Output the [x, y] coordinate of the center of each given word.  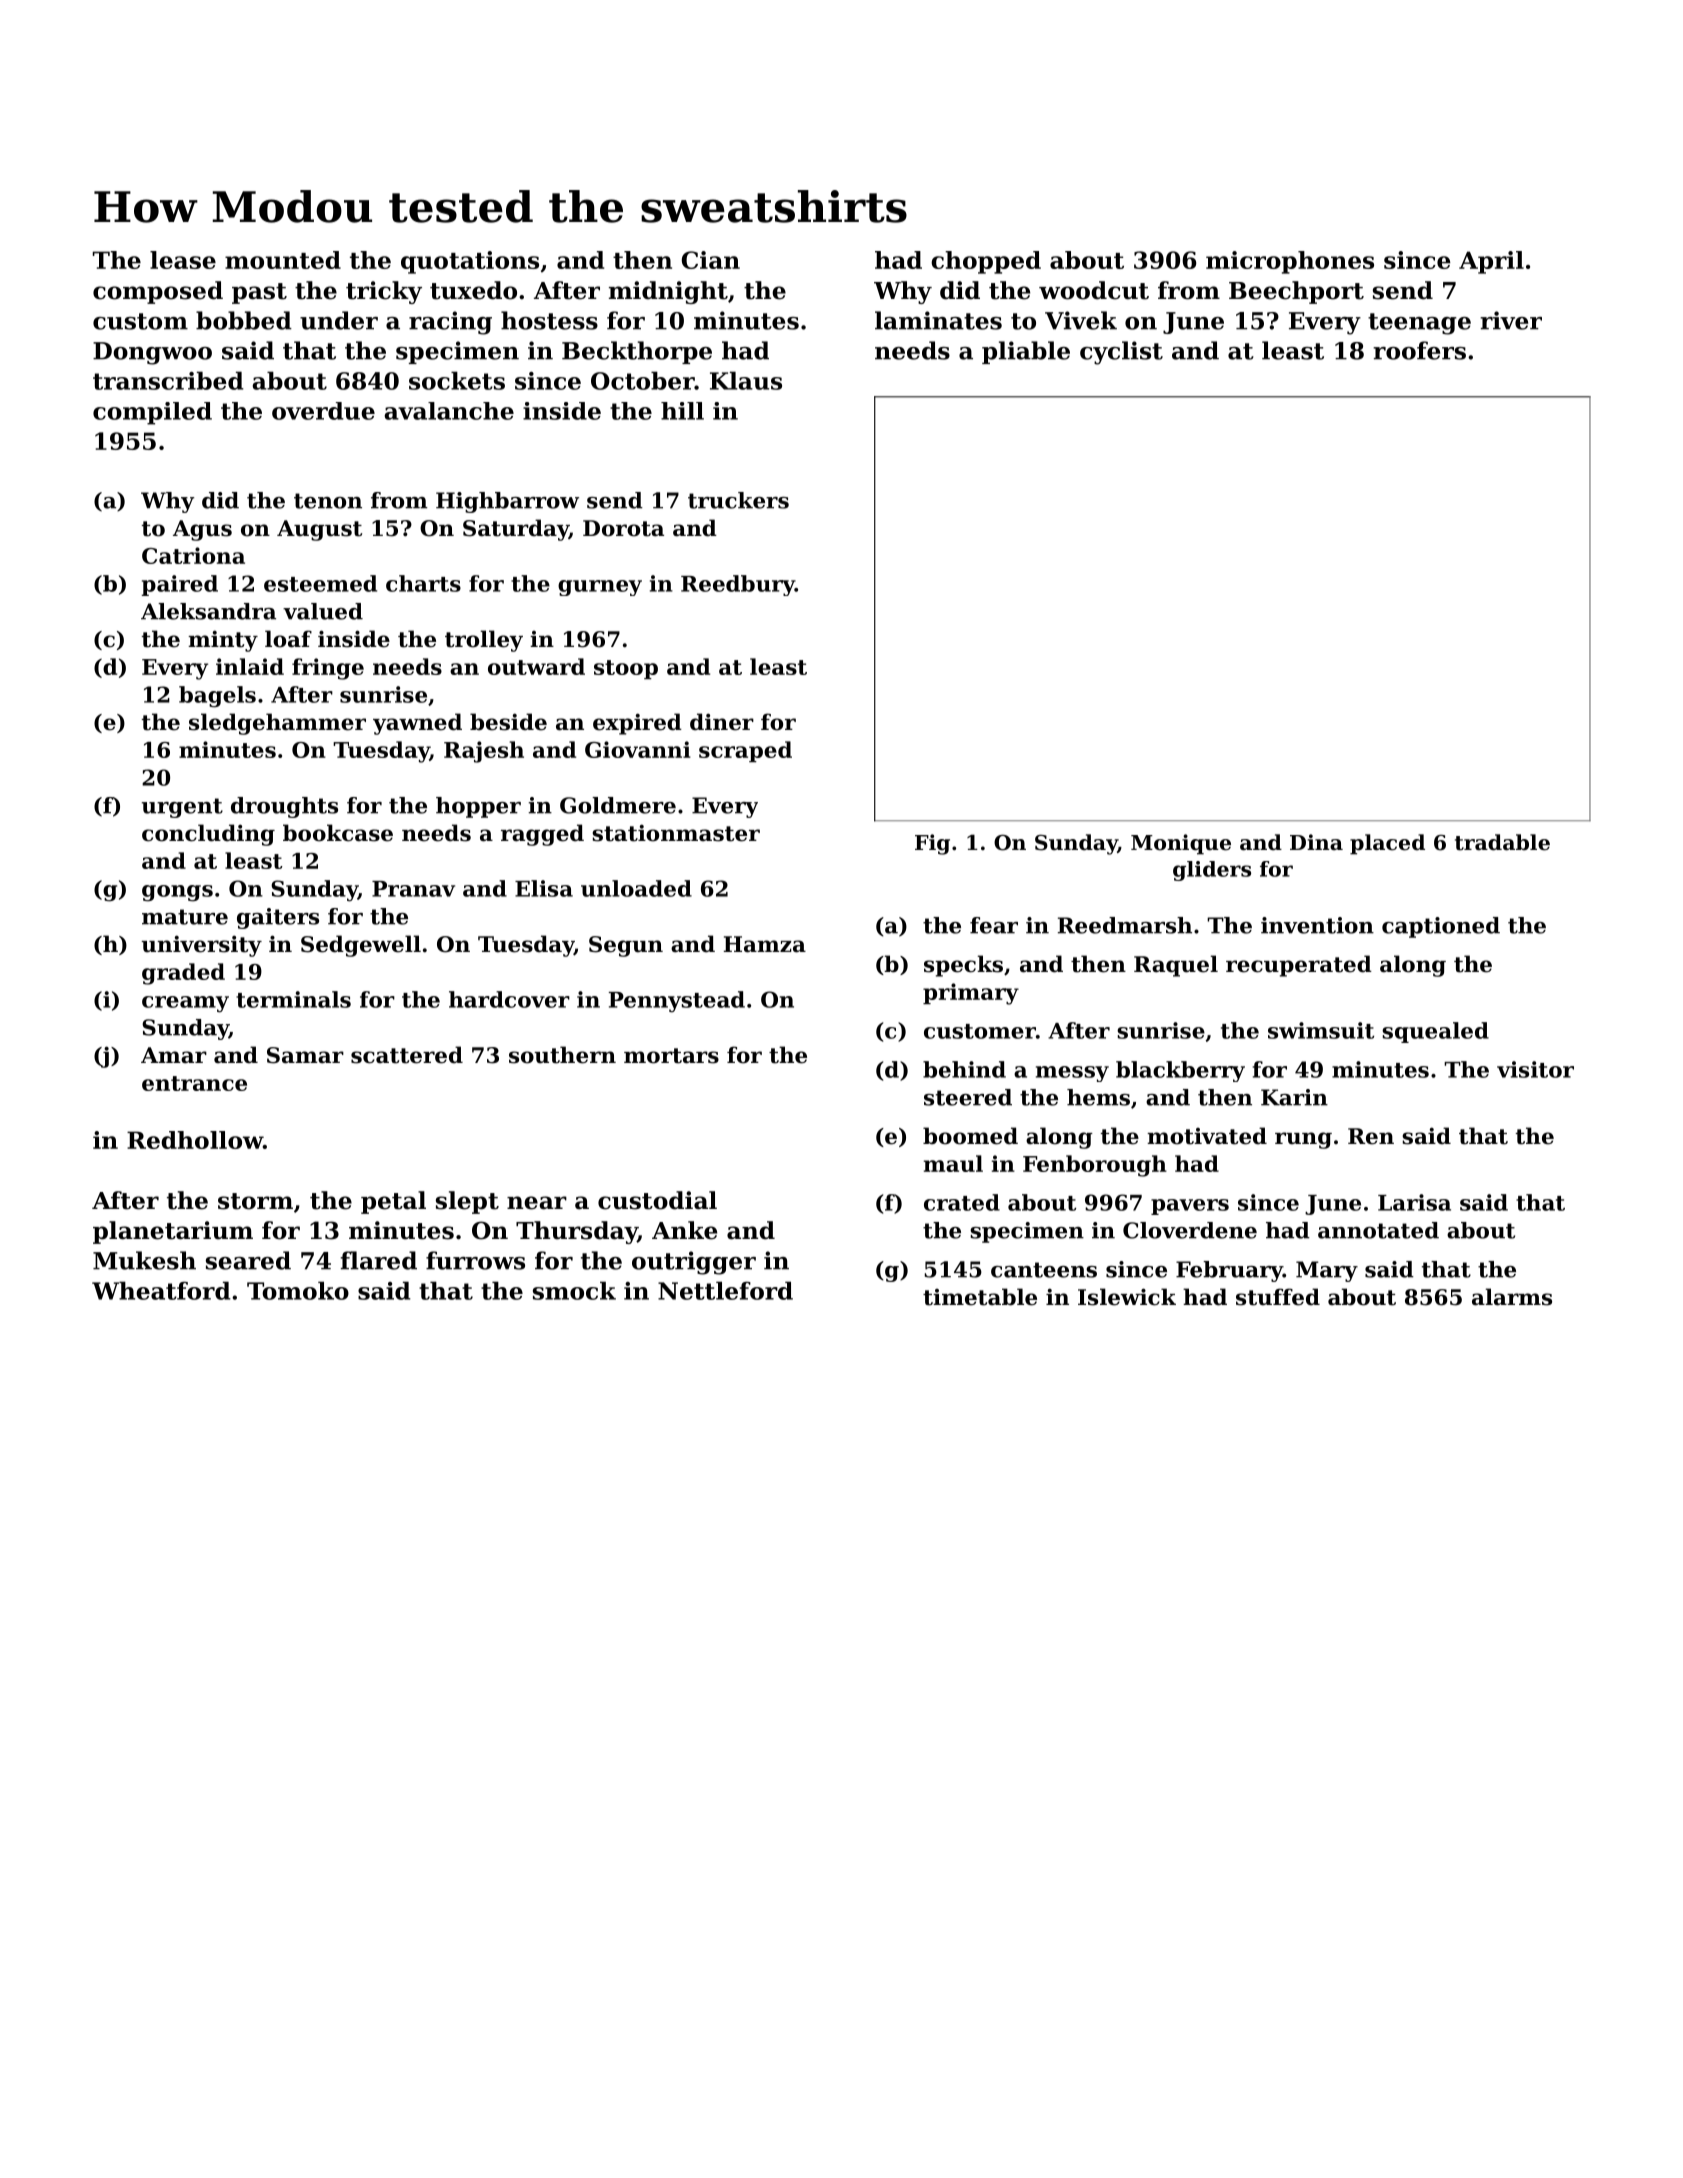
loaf [288, 639]
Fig [932, 844]
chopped [986, 262]
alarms [1512, 1297]
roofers [1419, 350]
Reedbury [738, 585]
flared [379, 1260]
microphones [1290, 262]
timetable [980, 1297]
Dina [1316, 842]
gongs [177, 893]
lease [183, 260]
